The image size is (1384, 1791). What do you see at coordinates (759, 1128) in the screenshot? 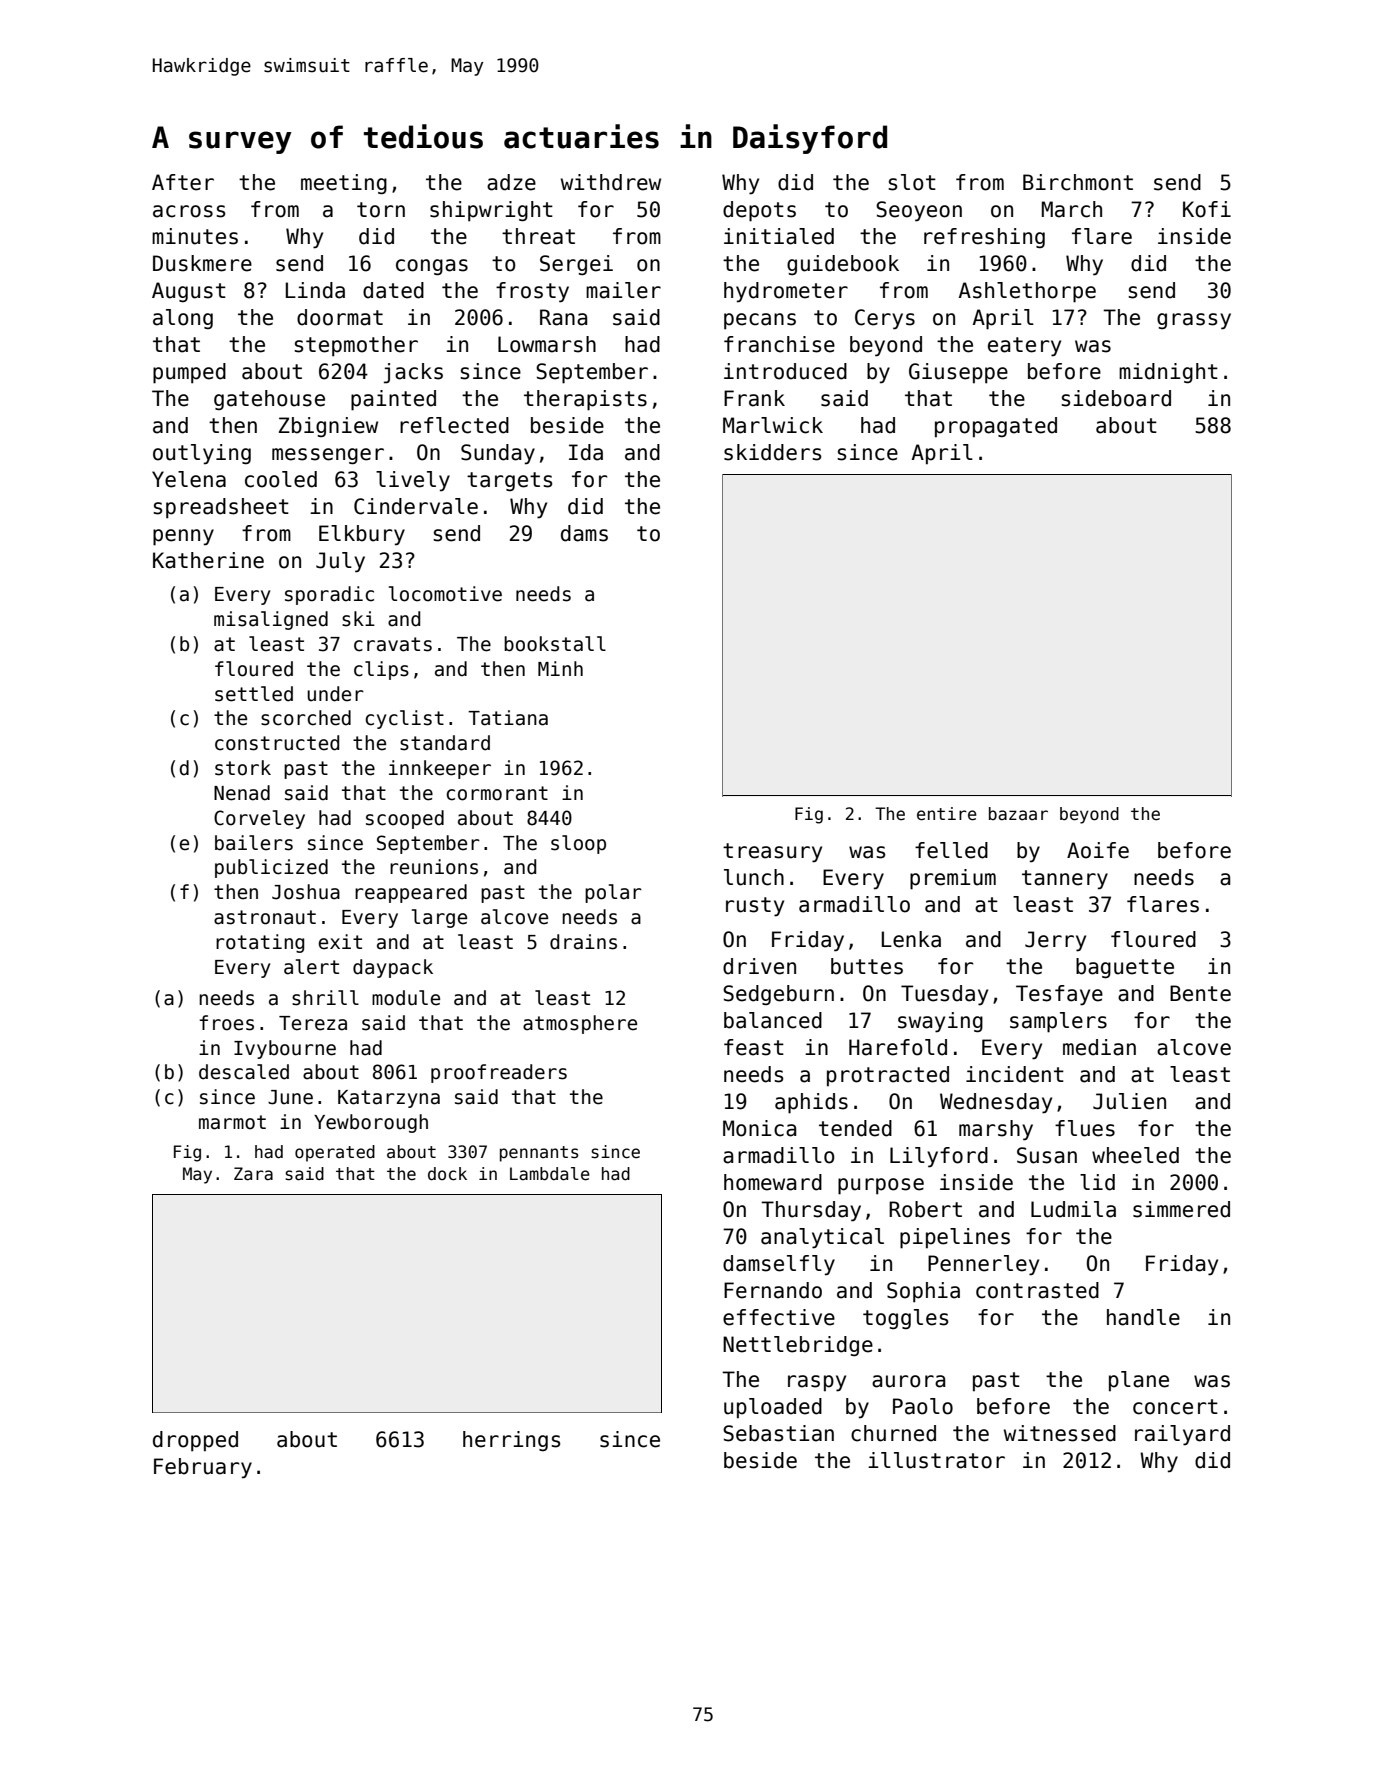
I see `Monica` at bounding box center [759, 1128].
